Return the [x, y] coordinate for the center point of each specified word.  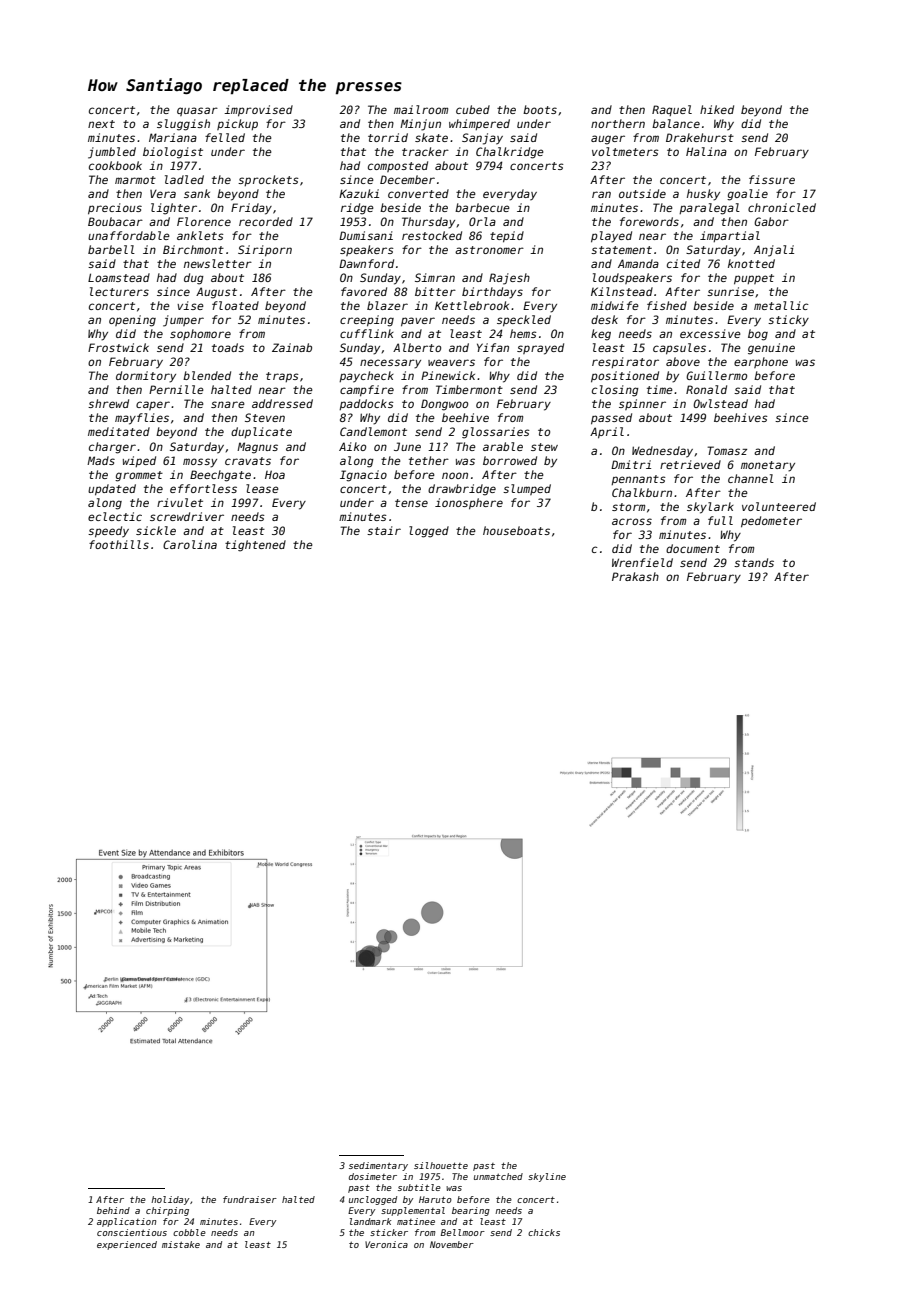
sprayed [540, 349]
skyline [547, 1177]
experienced [127, 1245]
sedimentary [378, 1166]
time [660, 389]
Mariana [173, 137]
